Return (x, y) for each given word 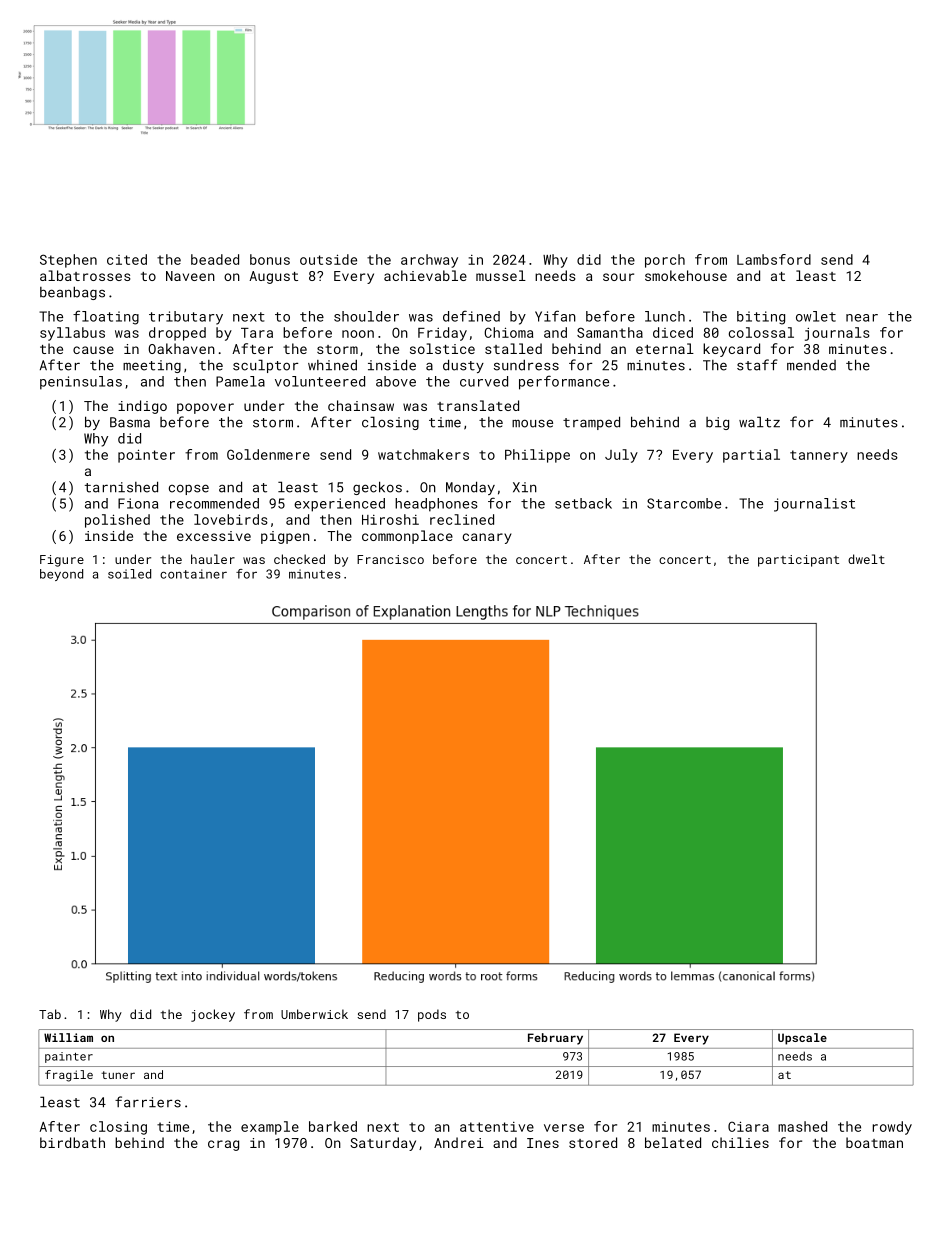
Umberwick (314, 1014)
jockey (213, 1015)
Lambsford (774, 259)
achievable (425, 275)
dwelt (866, 559)
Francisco (390, 559)
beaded (215, 259)
